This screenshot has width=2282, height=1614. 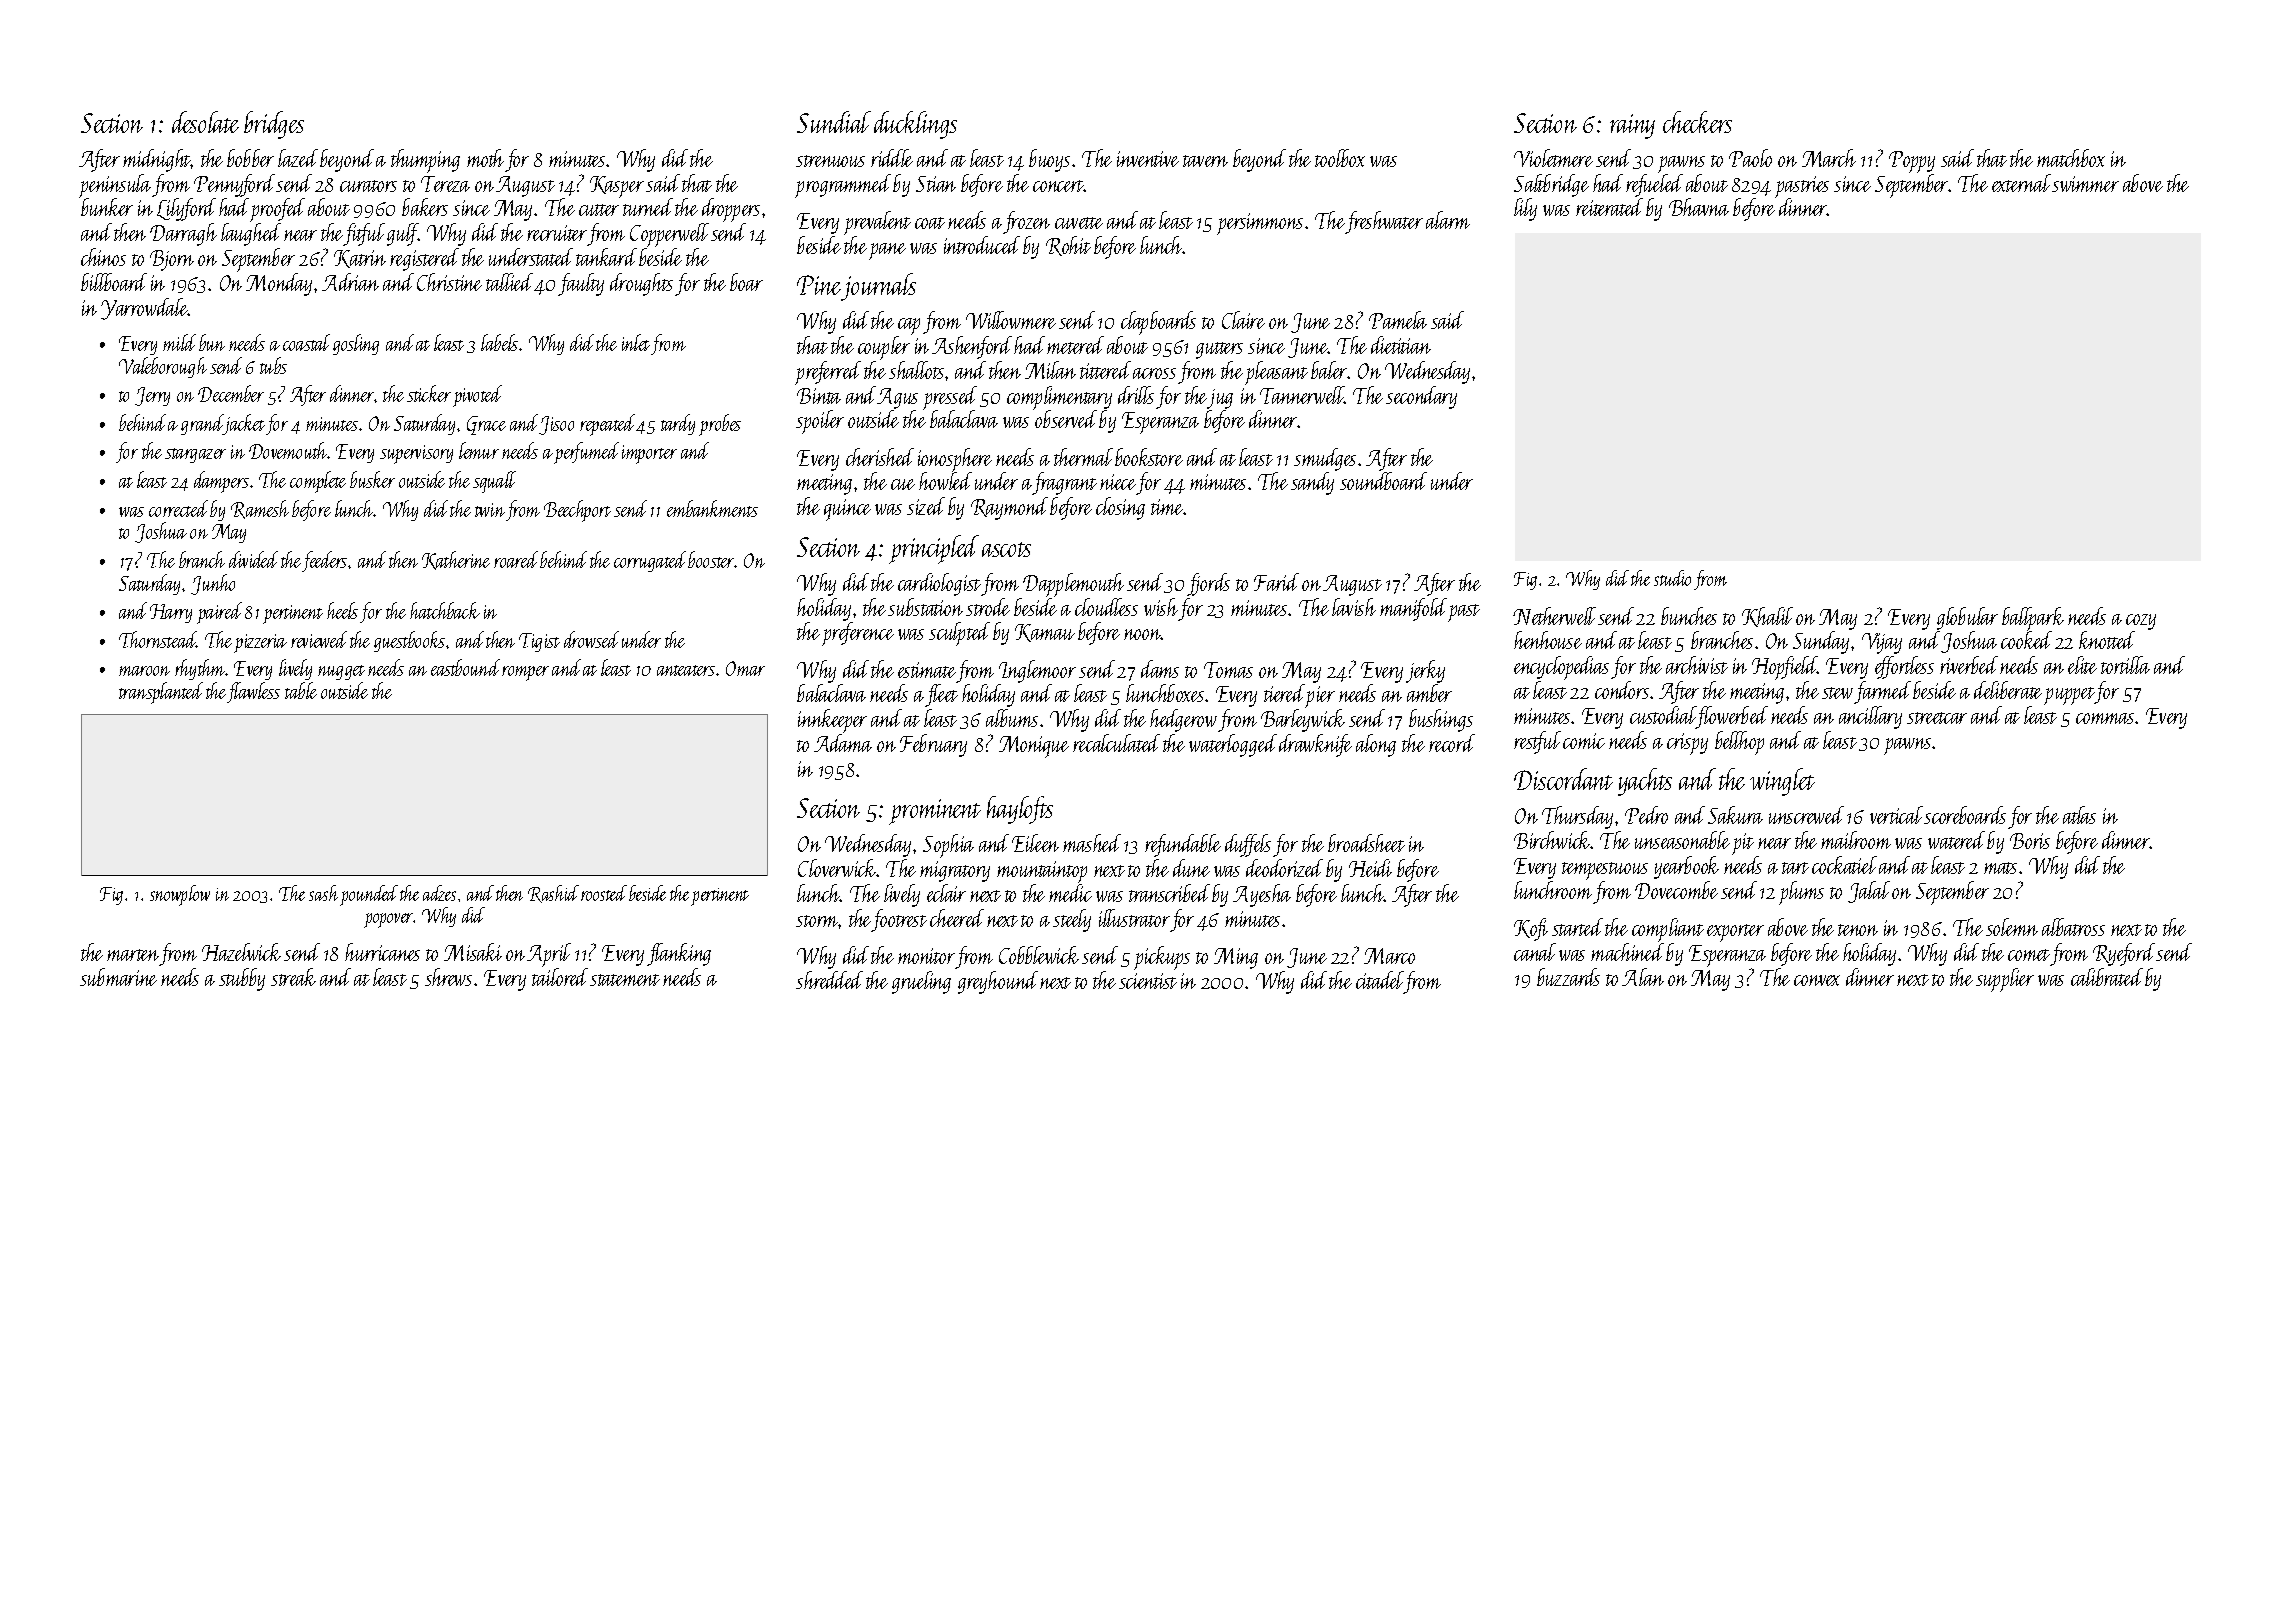 I want to click on tenon, so click(x=1858, y=930).
